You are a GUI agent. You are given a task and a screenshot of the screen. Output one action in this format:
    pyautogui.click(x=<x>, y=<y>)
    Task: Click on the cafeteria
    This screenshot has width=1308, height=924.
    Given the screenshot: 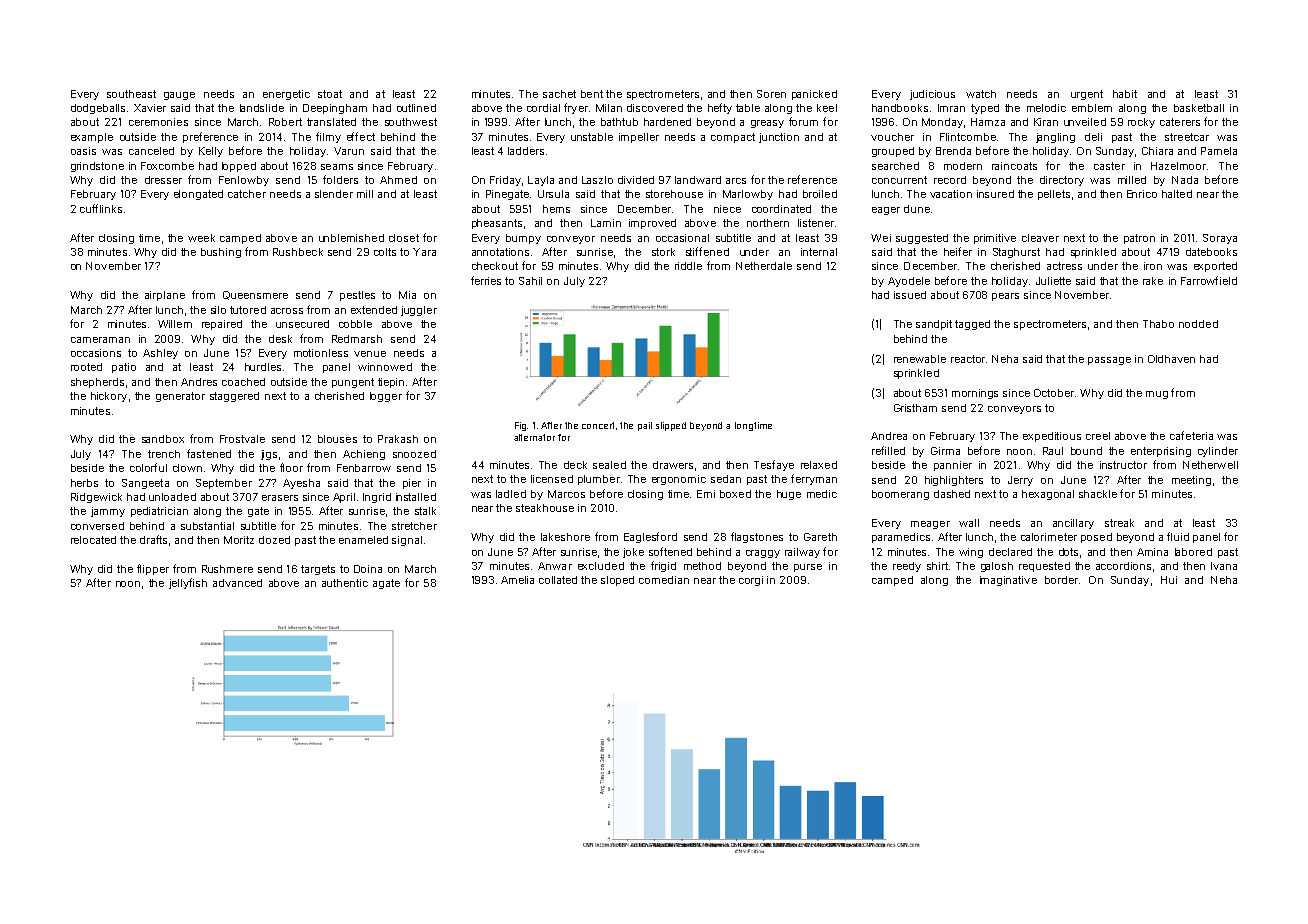 What is the action you would take?
    pyautogui.click(x=1191, y=435)
